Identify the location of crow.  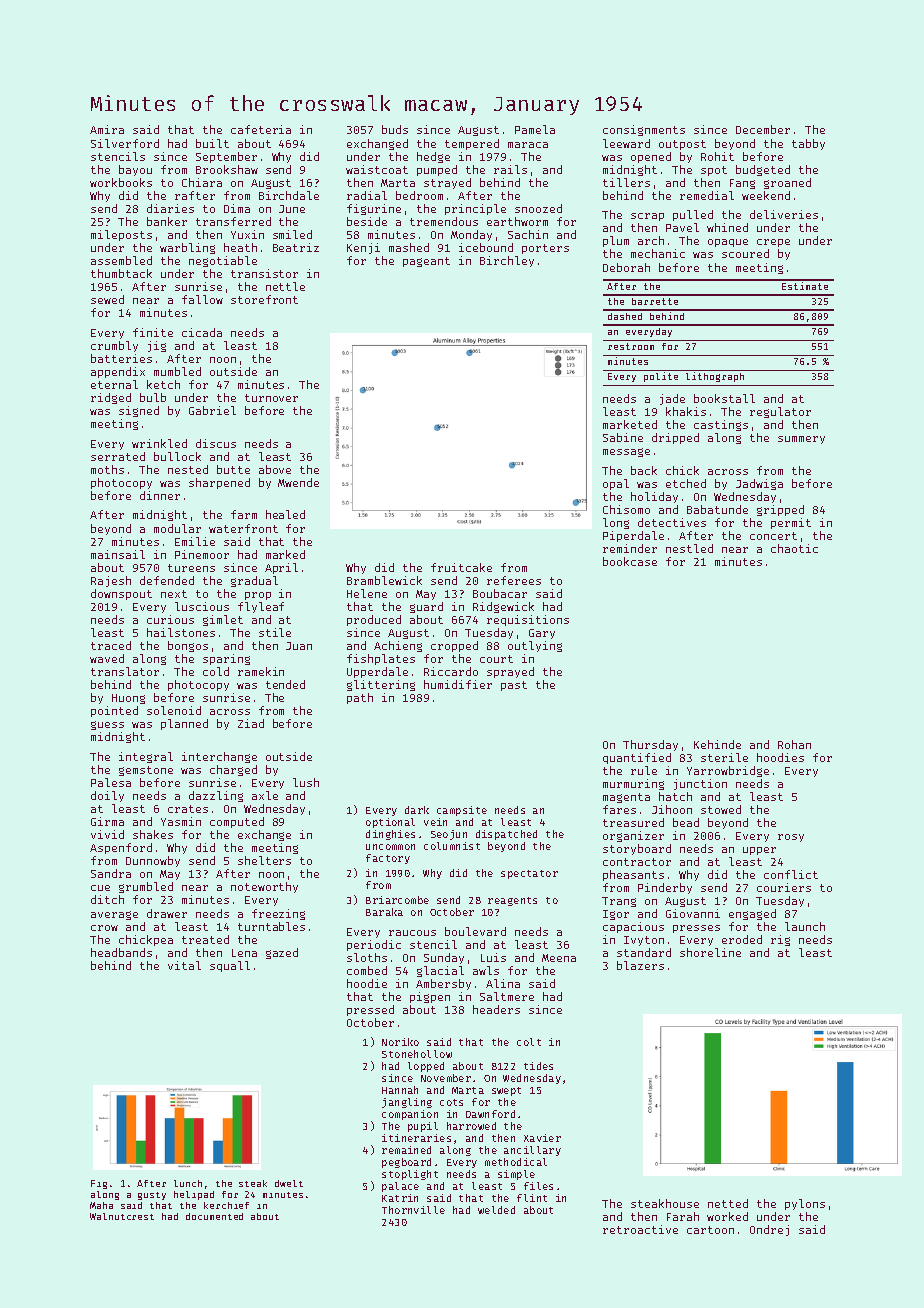
(104, 928).
